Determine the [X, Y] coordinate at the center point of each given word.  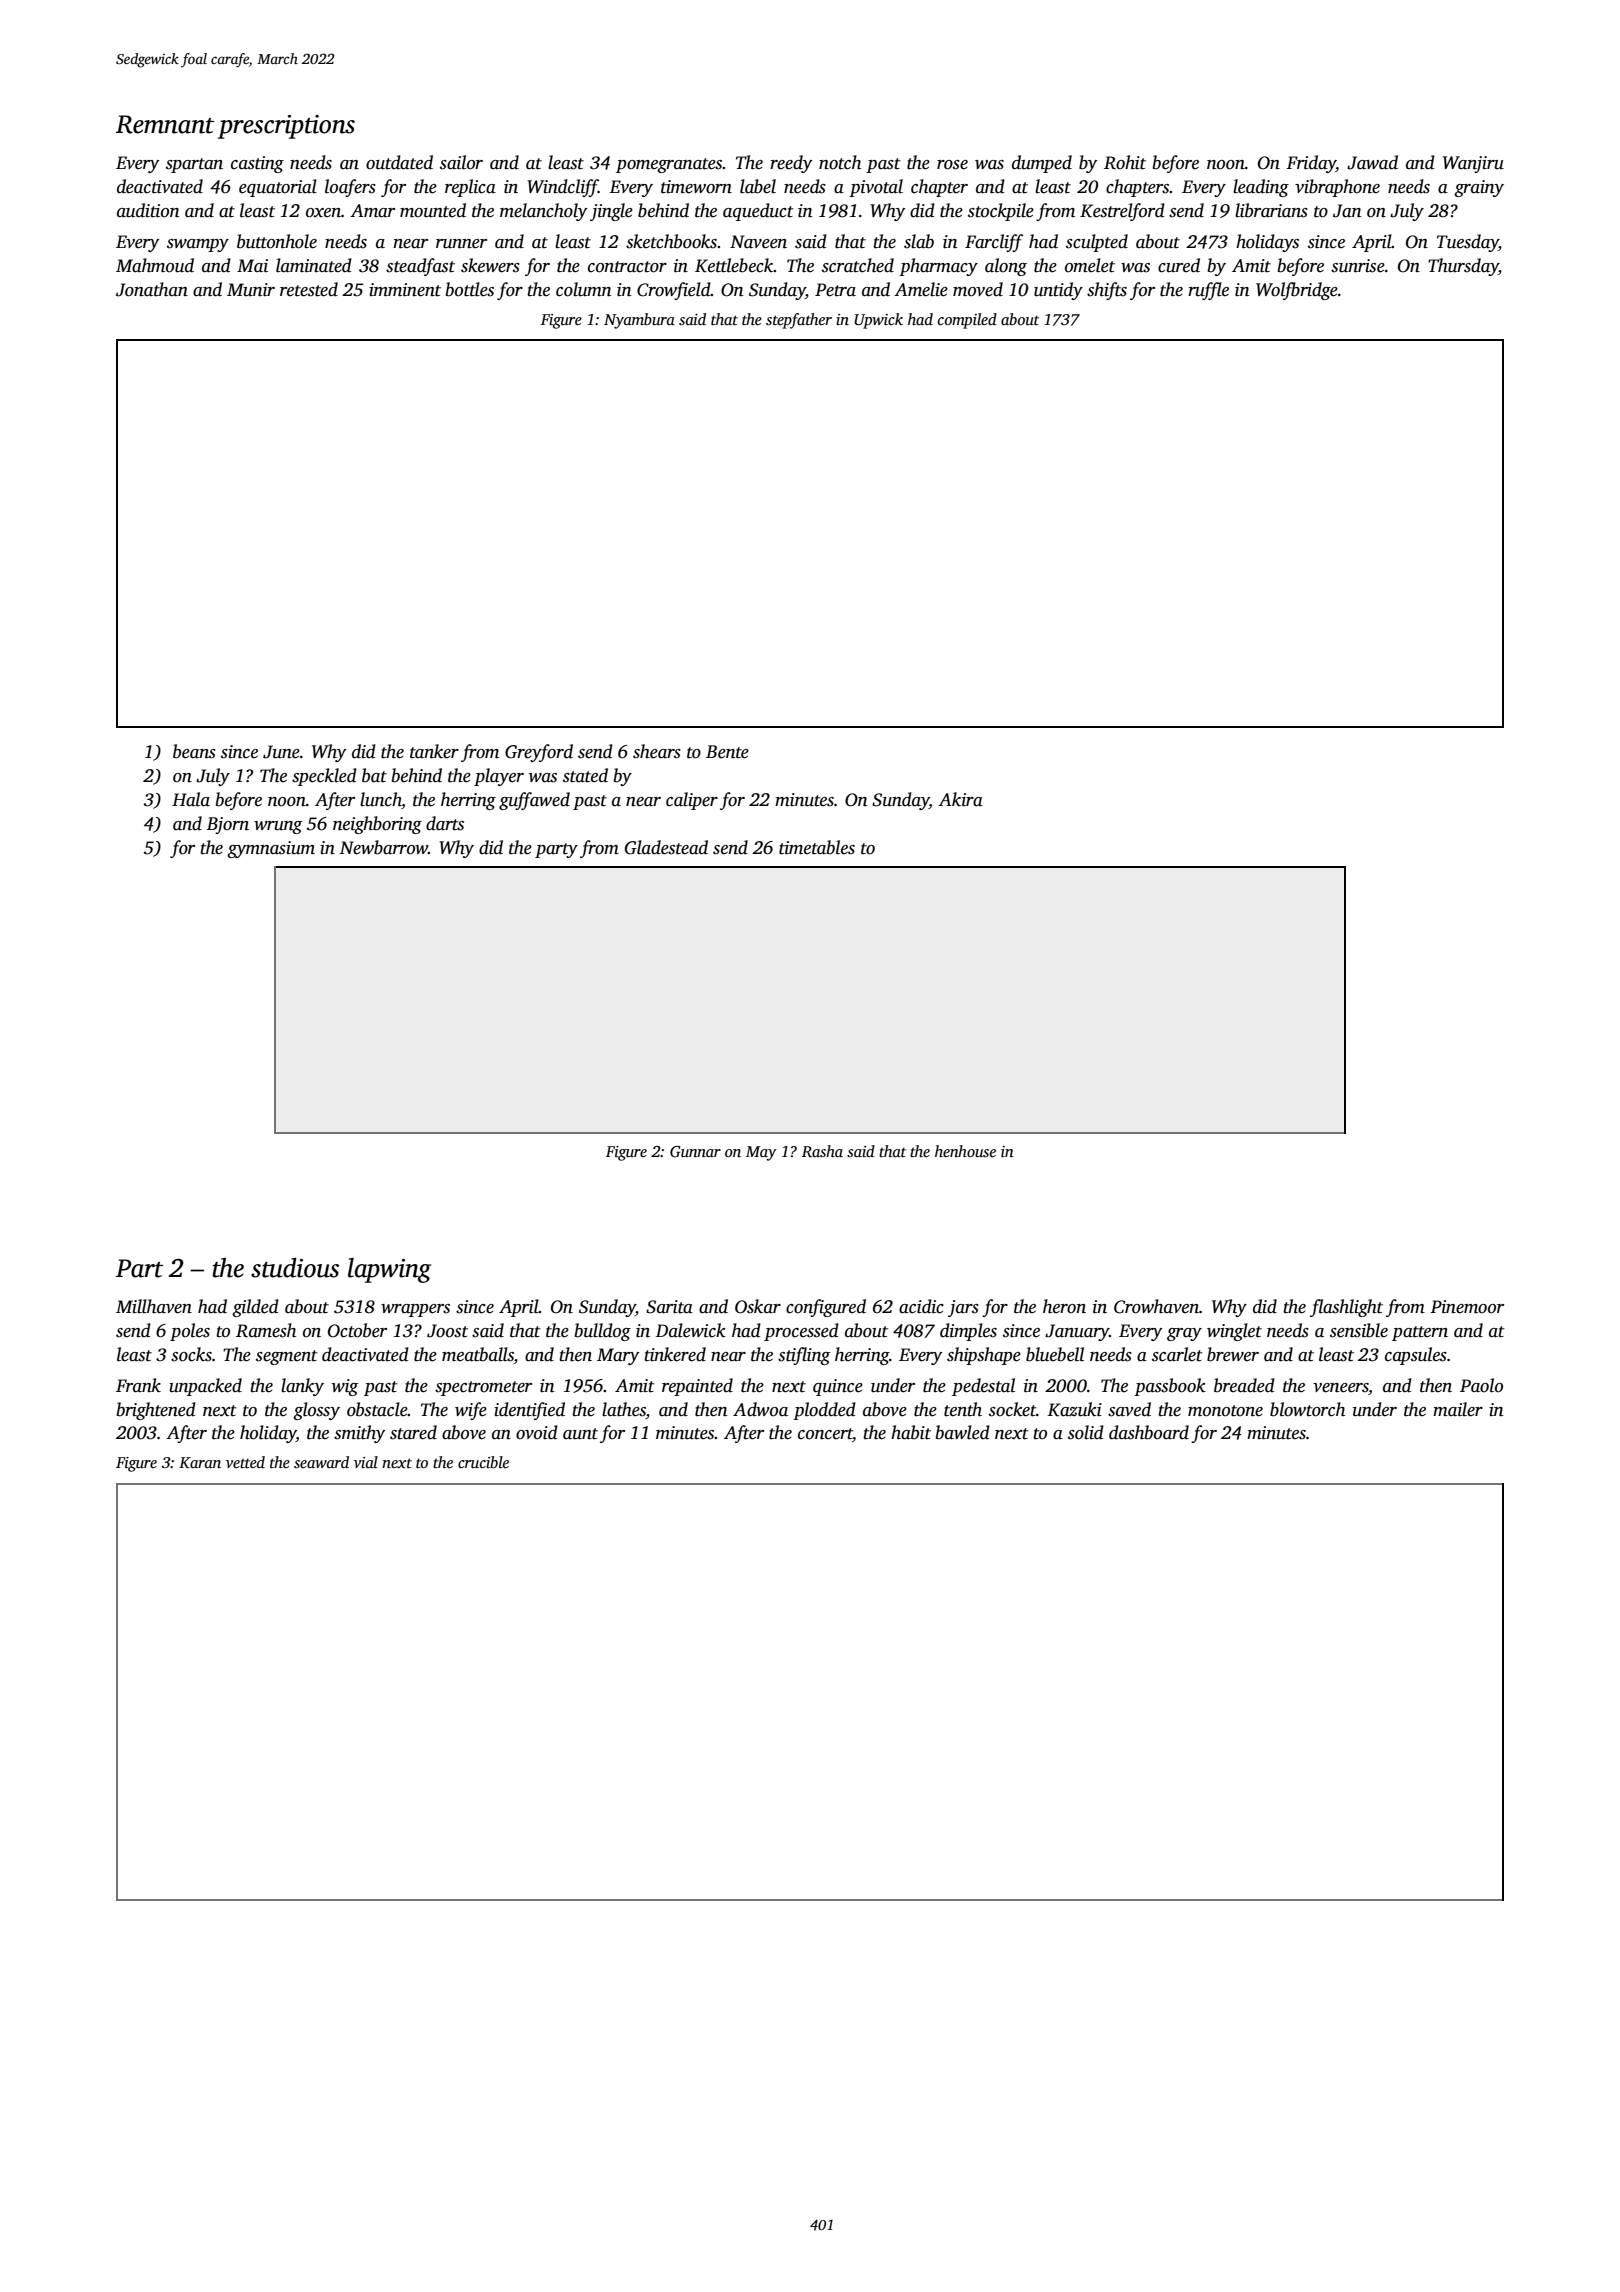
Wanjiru [1473, 164]
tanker [434, 751]
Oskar [758, 1306]
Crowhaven [1156, 1306]
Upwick [878, 321]
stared [413, 1432]
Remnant [165, 124]
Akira [960, 799]
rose [952, 165]
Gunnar [695, 1151]
